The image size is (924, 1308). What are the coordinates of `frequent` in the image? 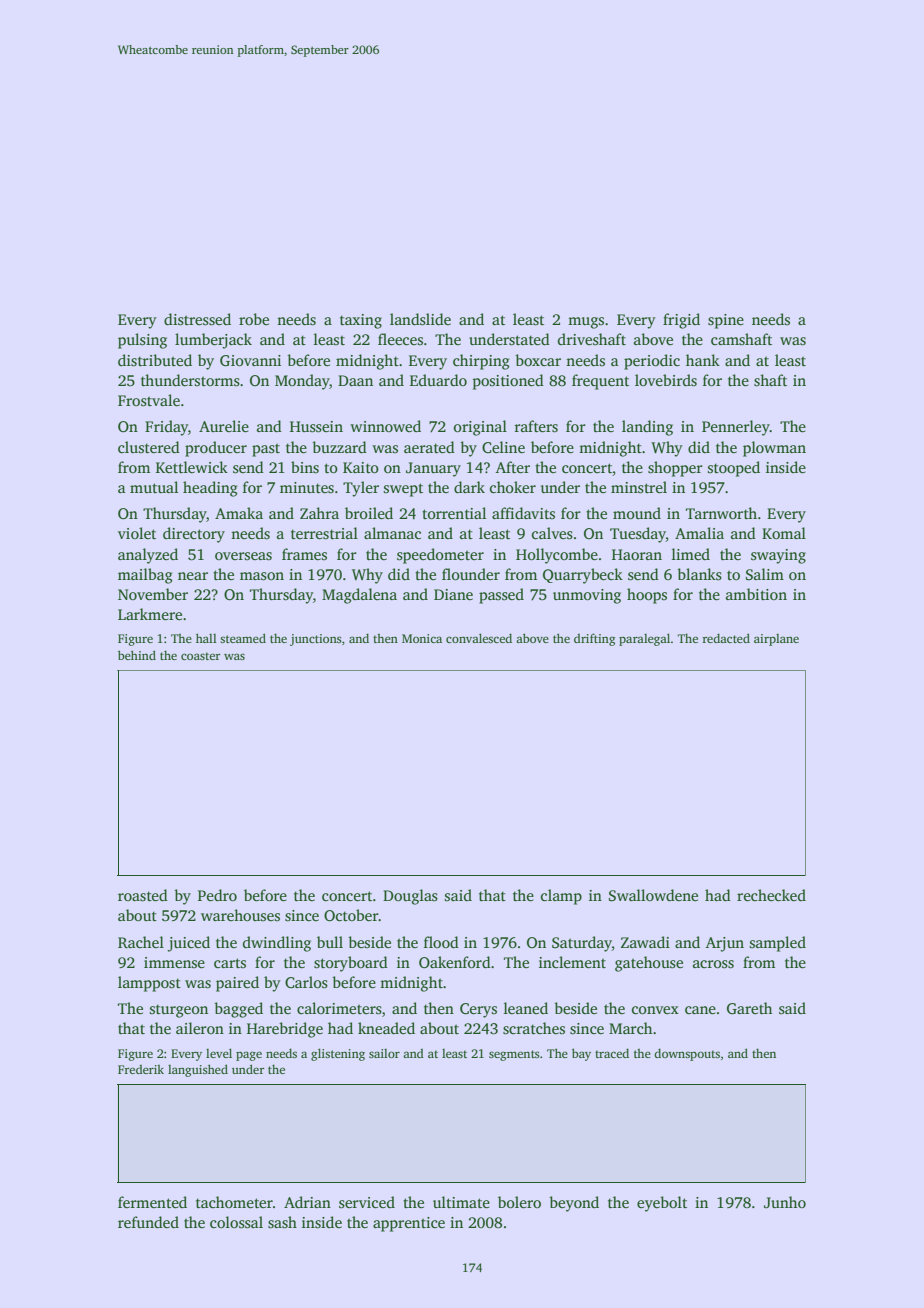 It's located at (600, 382).
